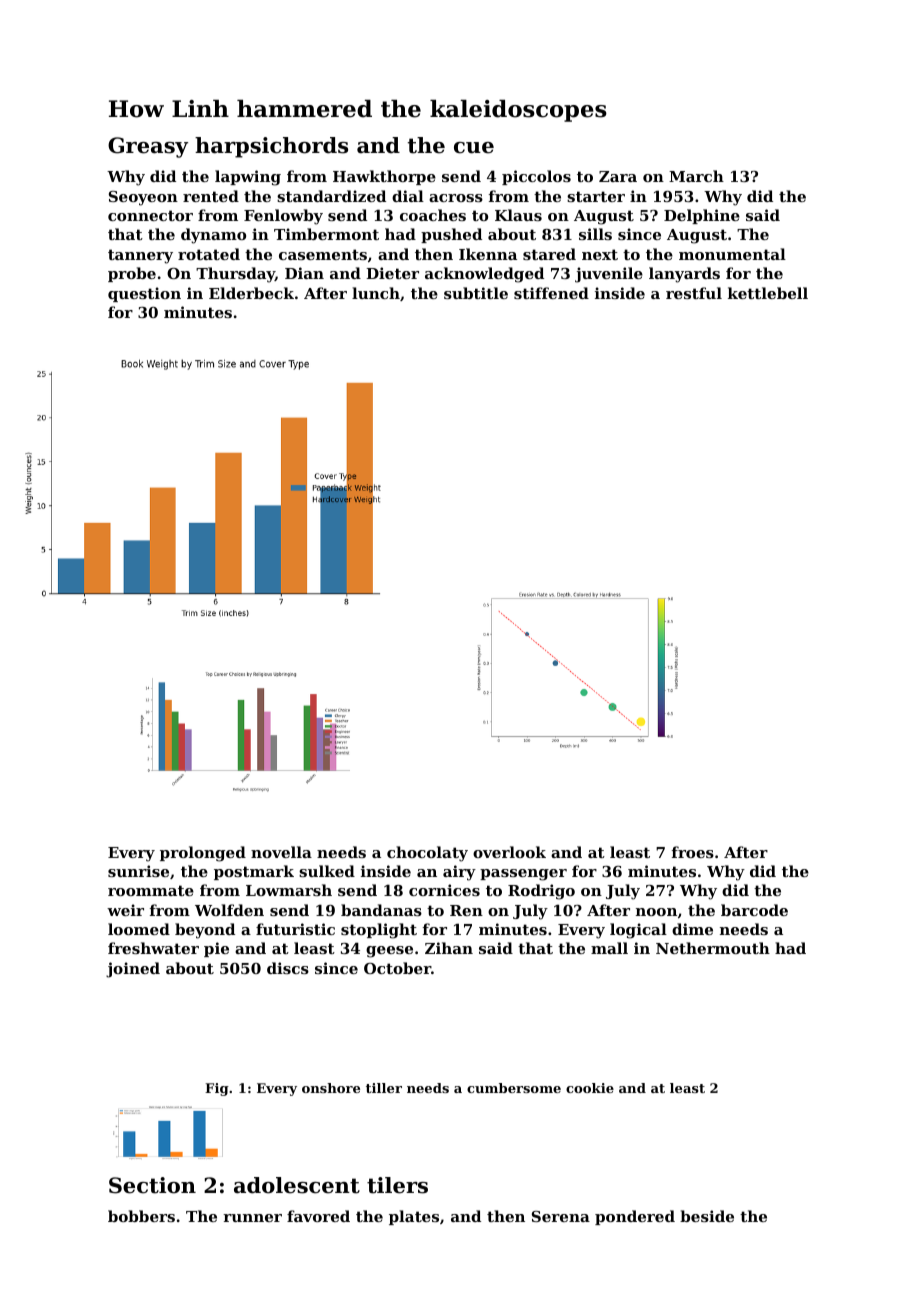 This screenshot has height=1308, width=924. I want to click on overlook, so click(509, 852).
